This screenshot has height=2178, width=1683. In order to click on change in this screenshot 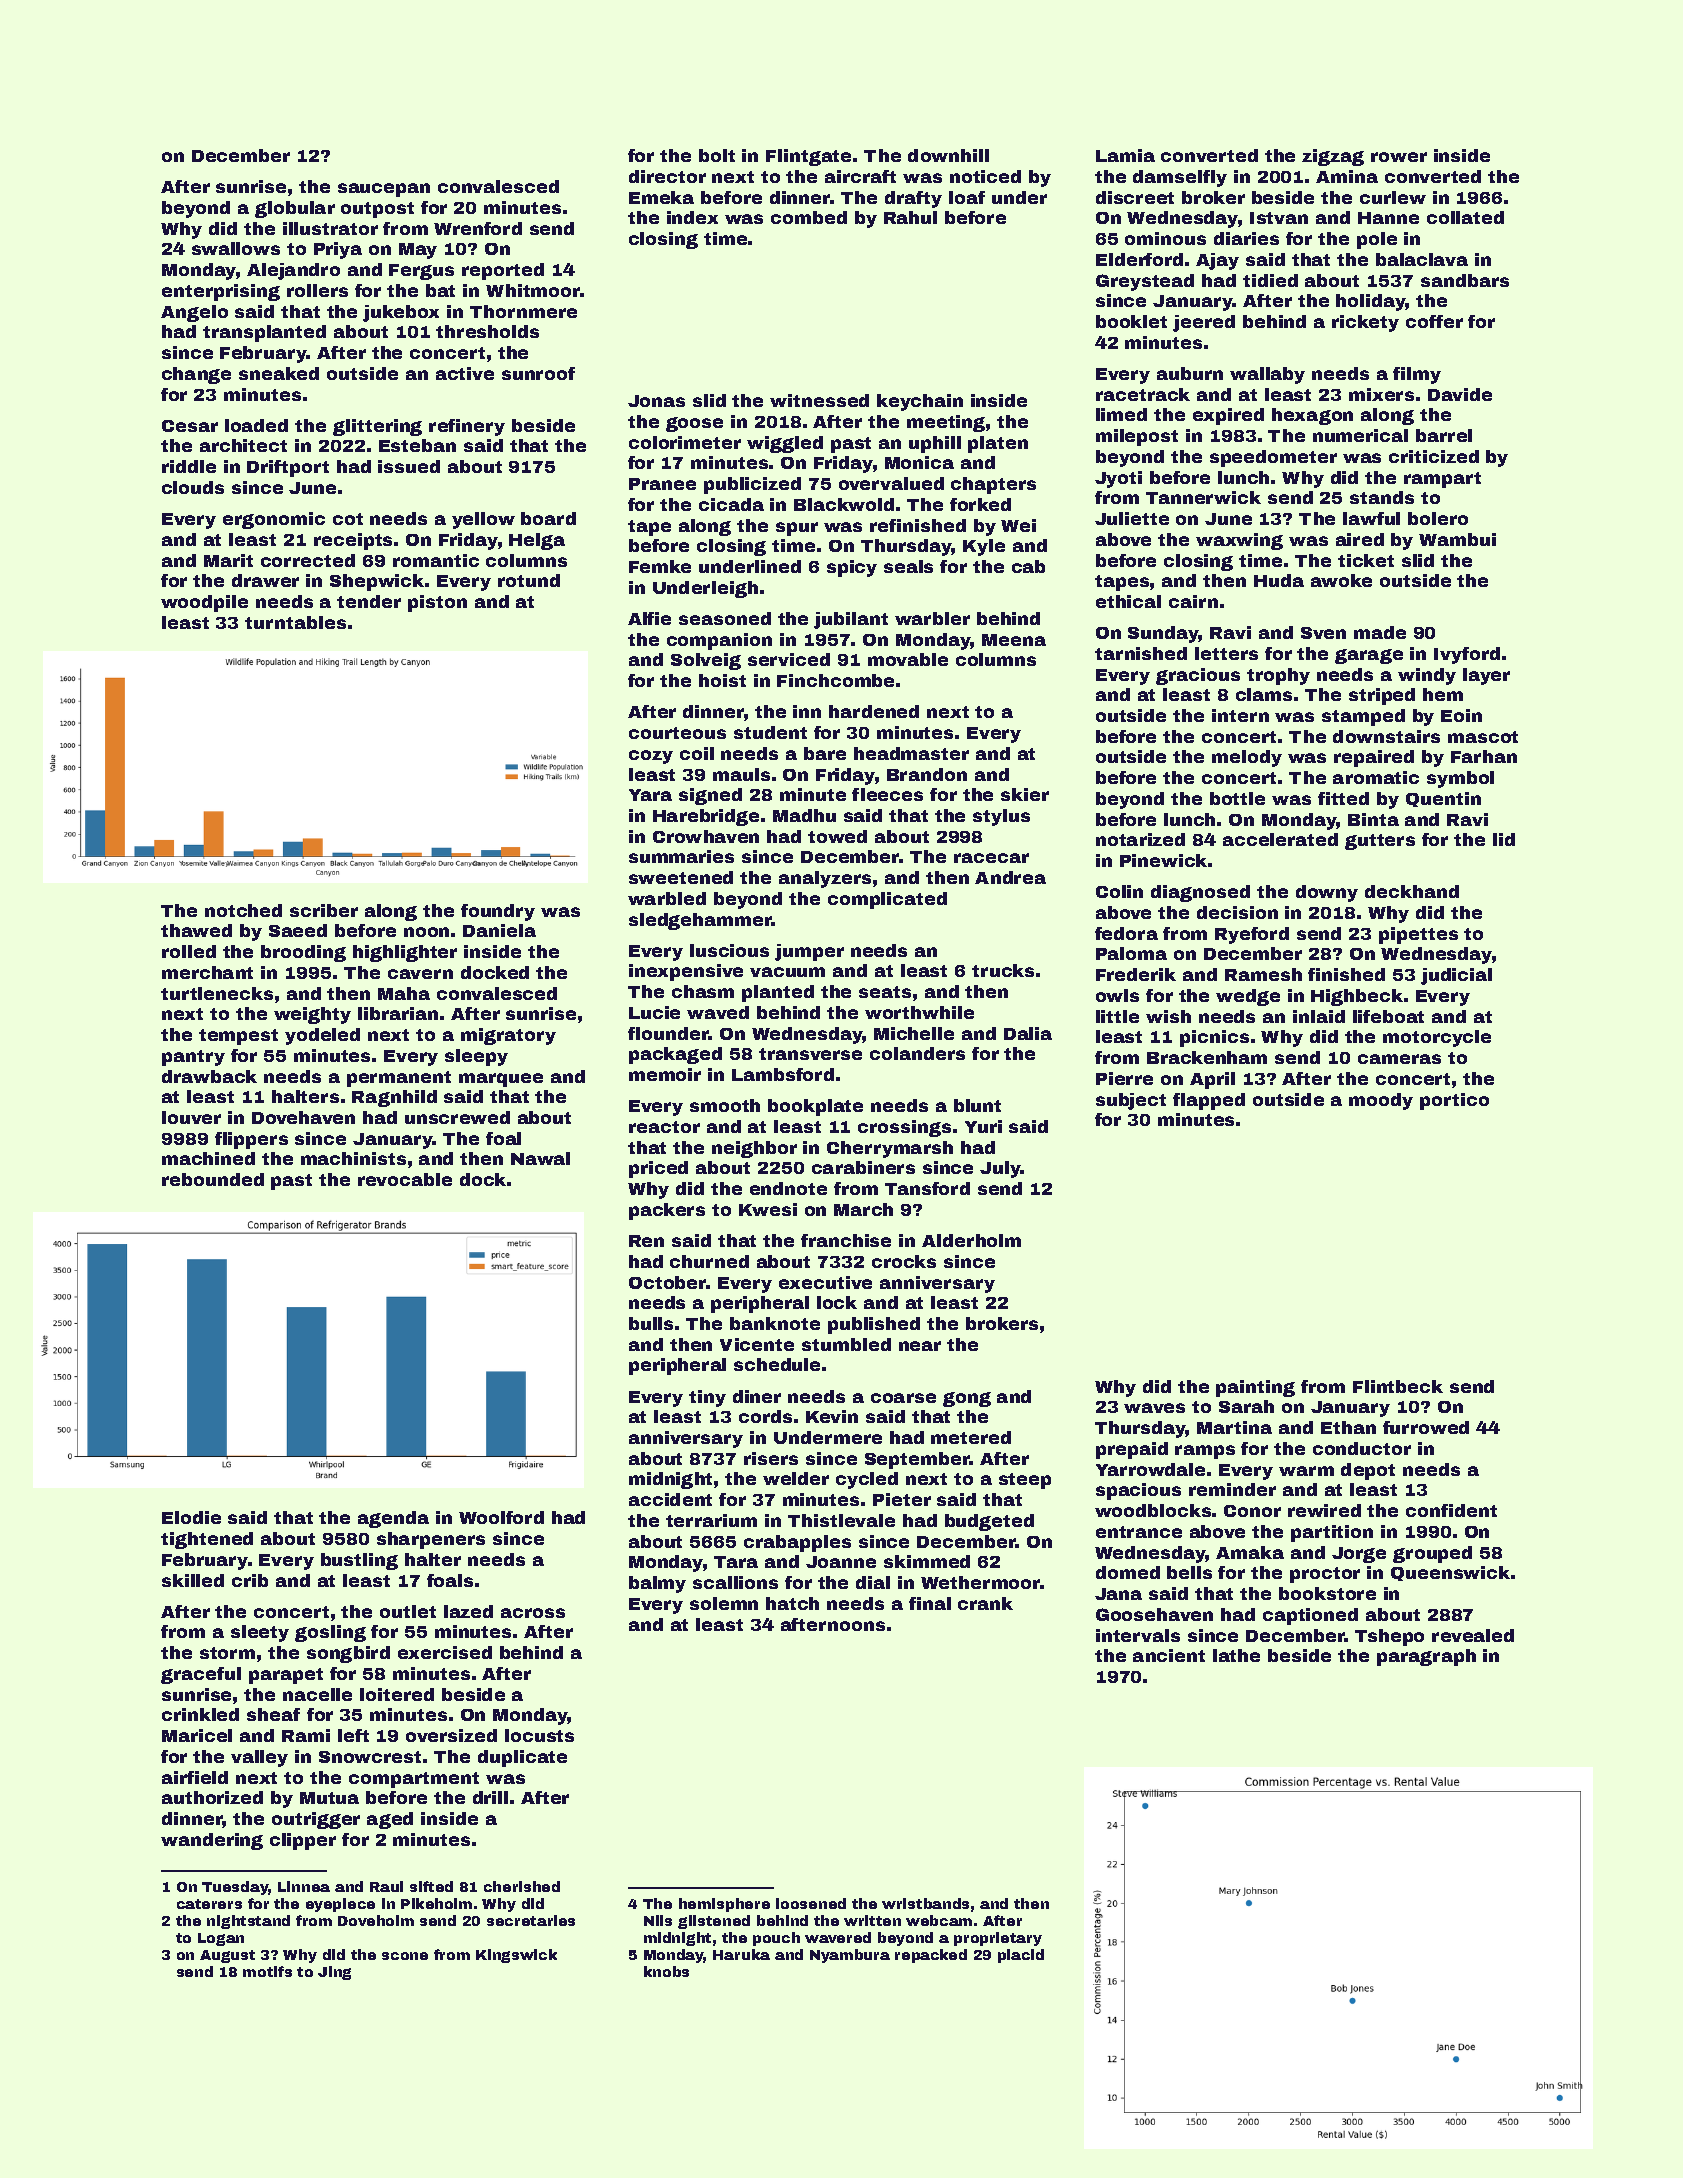, I will do `click(196, 375)`.
